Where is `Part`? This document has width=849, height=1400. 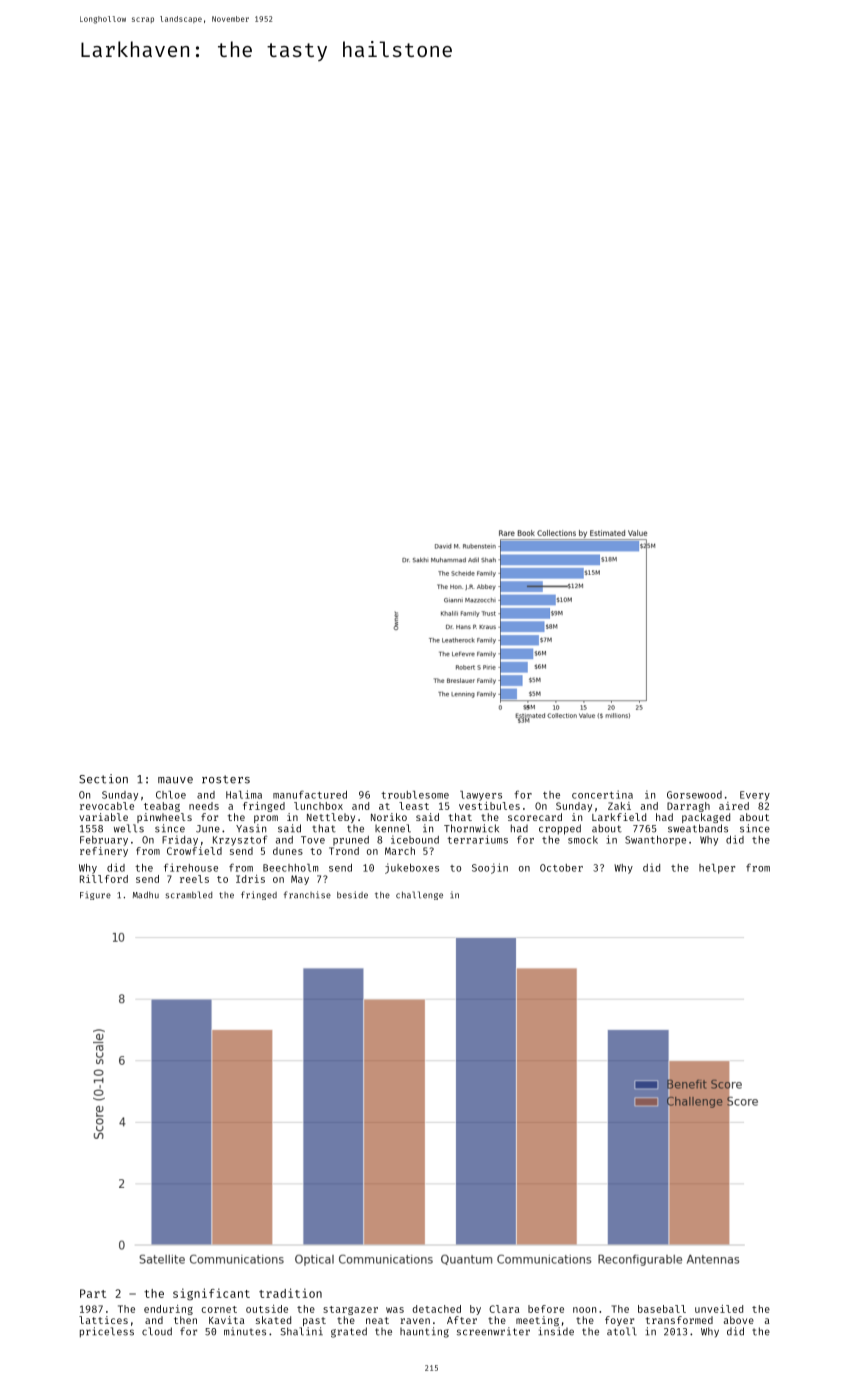
Part is located at coordinates (93, 1293).
